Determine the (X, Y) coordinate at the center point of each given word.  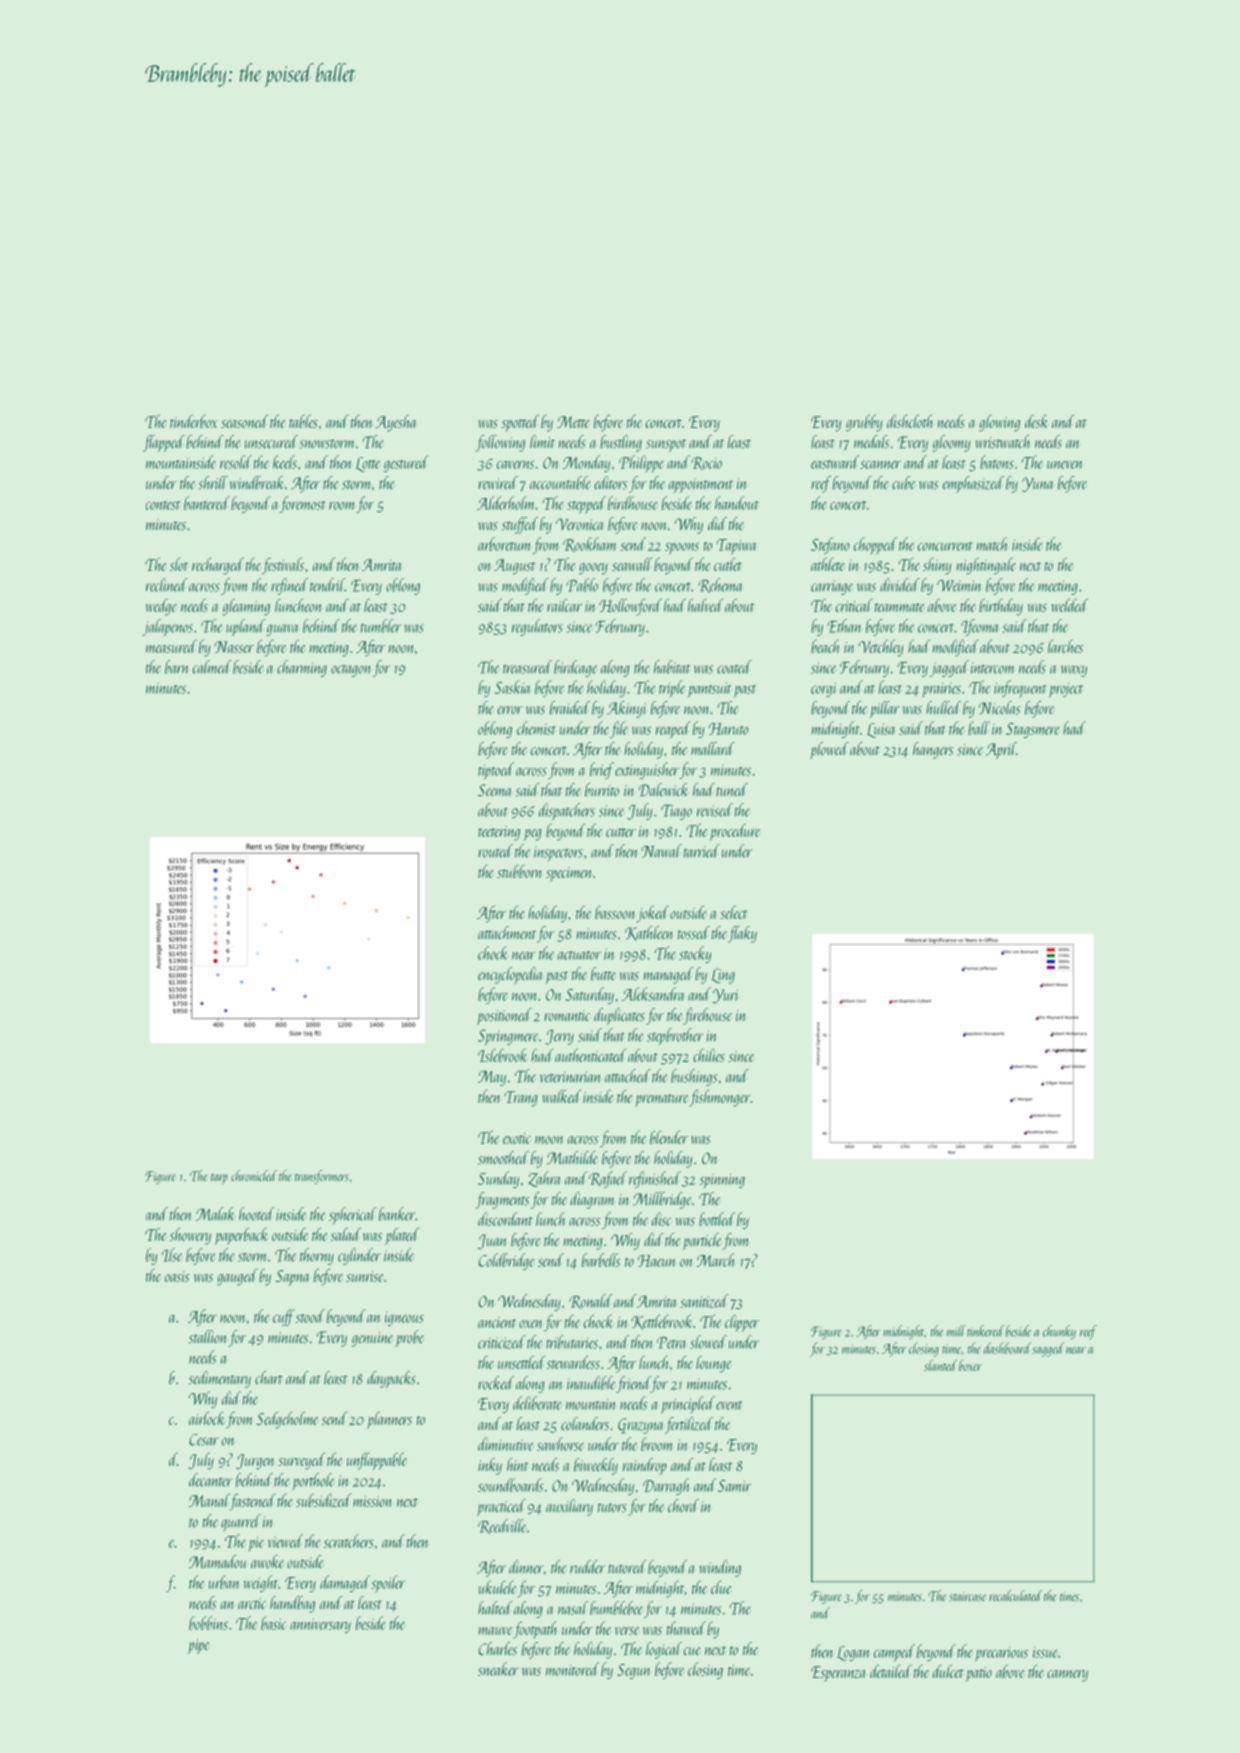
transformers (322, 1177)
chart (269, 1377)
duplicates (619, 1016)
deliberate (537, 1403)
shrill (213, 483)
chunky (1059, 1332)
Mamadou (217, 1562)
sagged (1048, 1349)
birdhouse (633, 503)
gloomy (951, 443)
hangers (933, 750)
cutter (621, 832)
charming (302, 668)
